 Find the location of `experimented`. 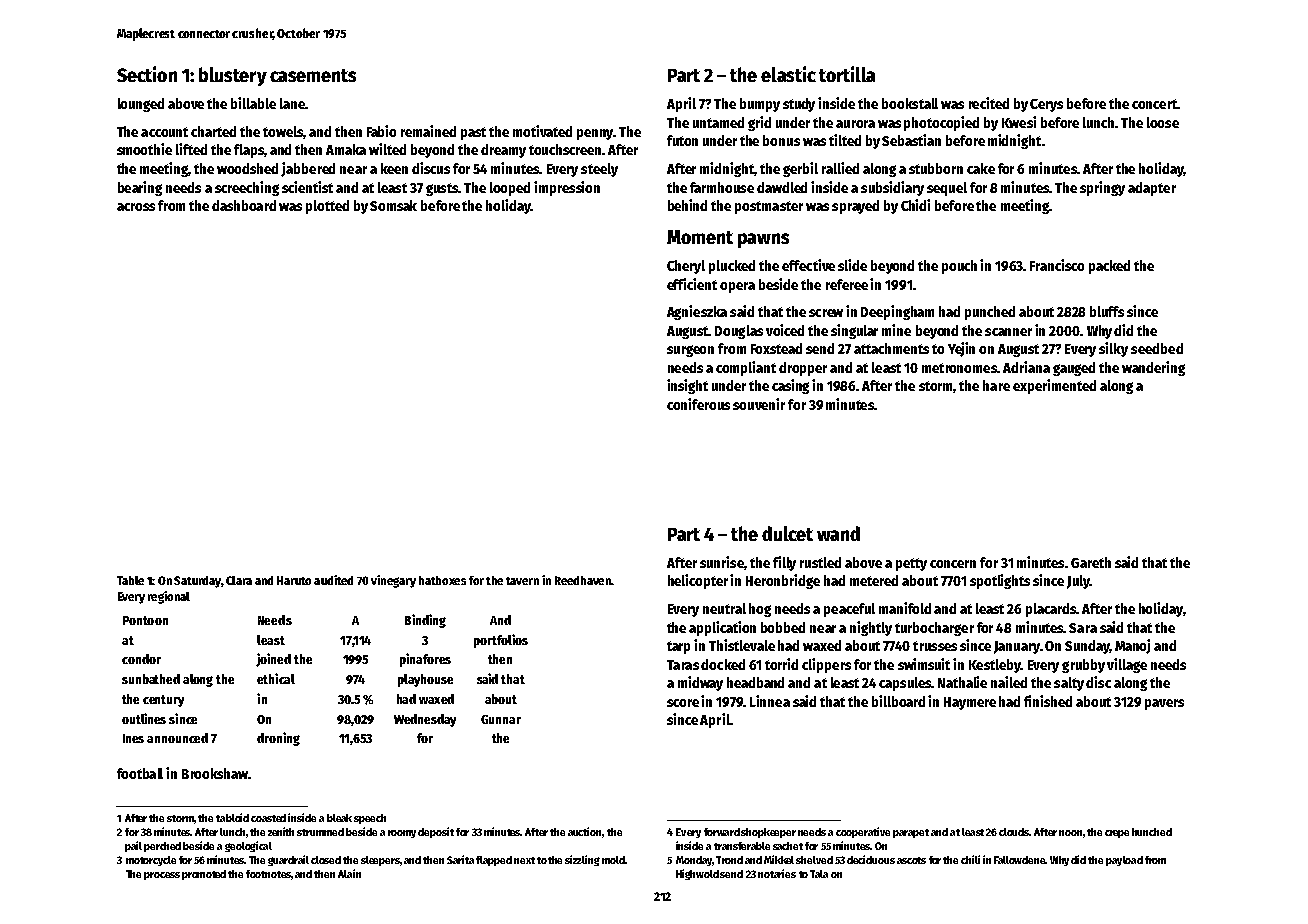

experimented is located at coordinates (1054, 386).
